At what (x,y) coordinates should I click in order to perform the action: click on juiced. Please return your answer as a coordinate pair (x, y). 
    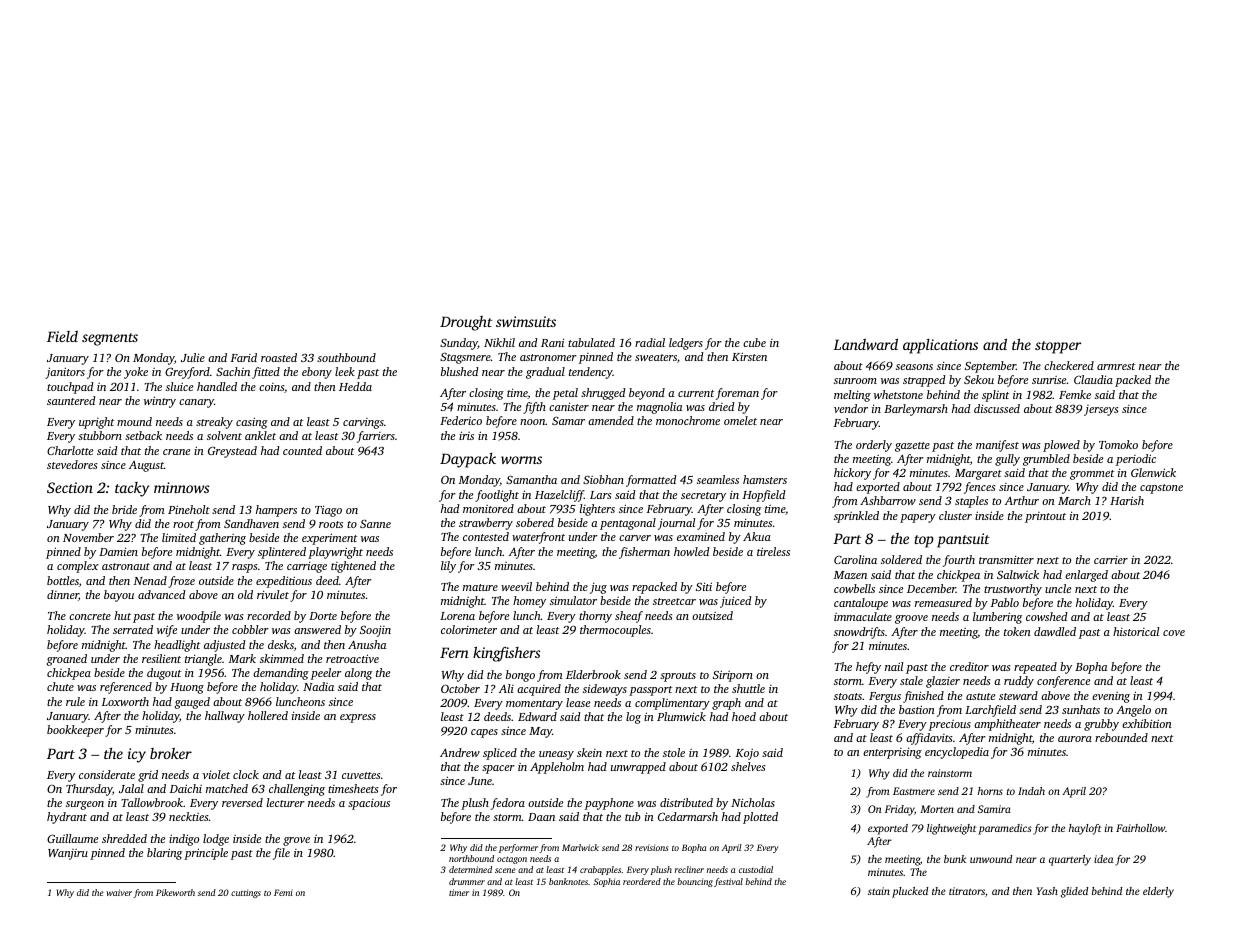
    Looking at the image, I should click on (736, 602).
